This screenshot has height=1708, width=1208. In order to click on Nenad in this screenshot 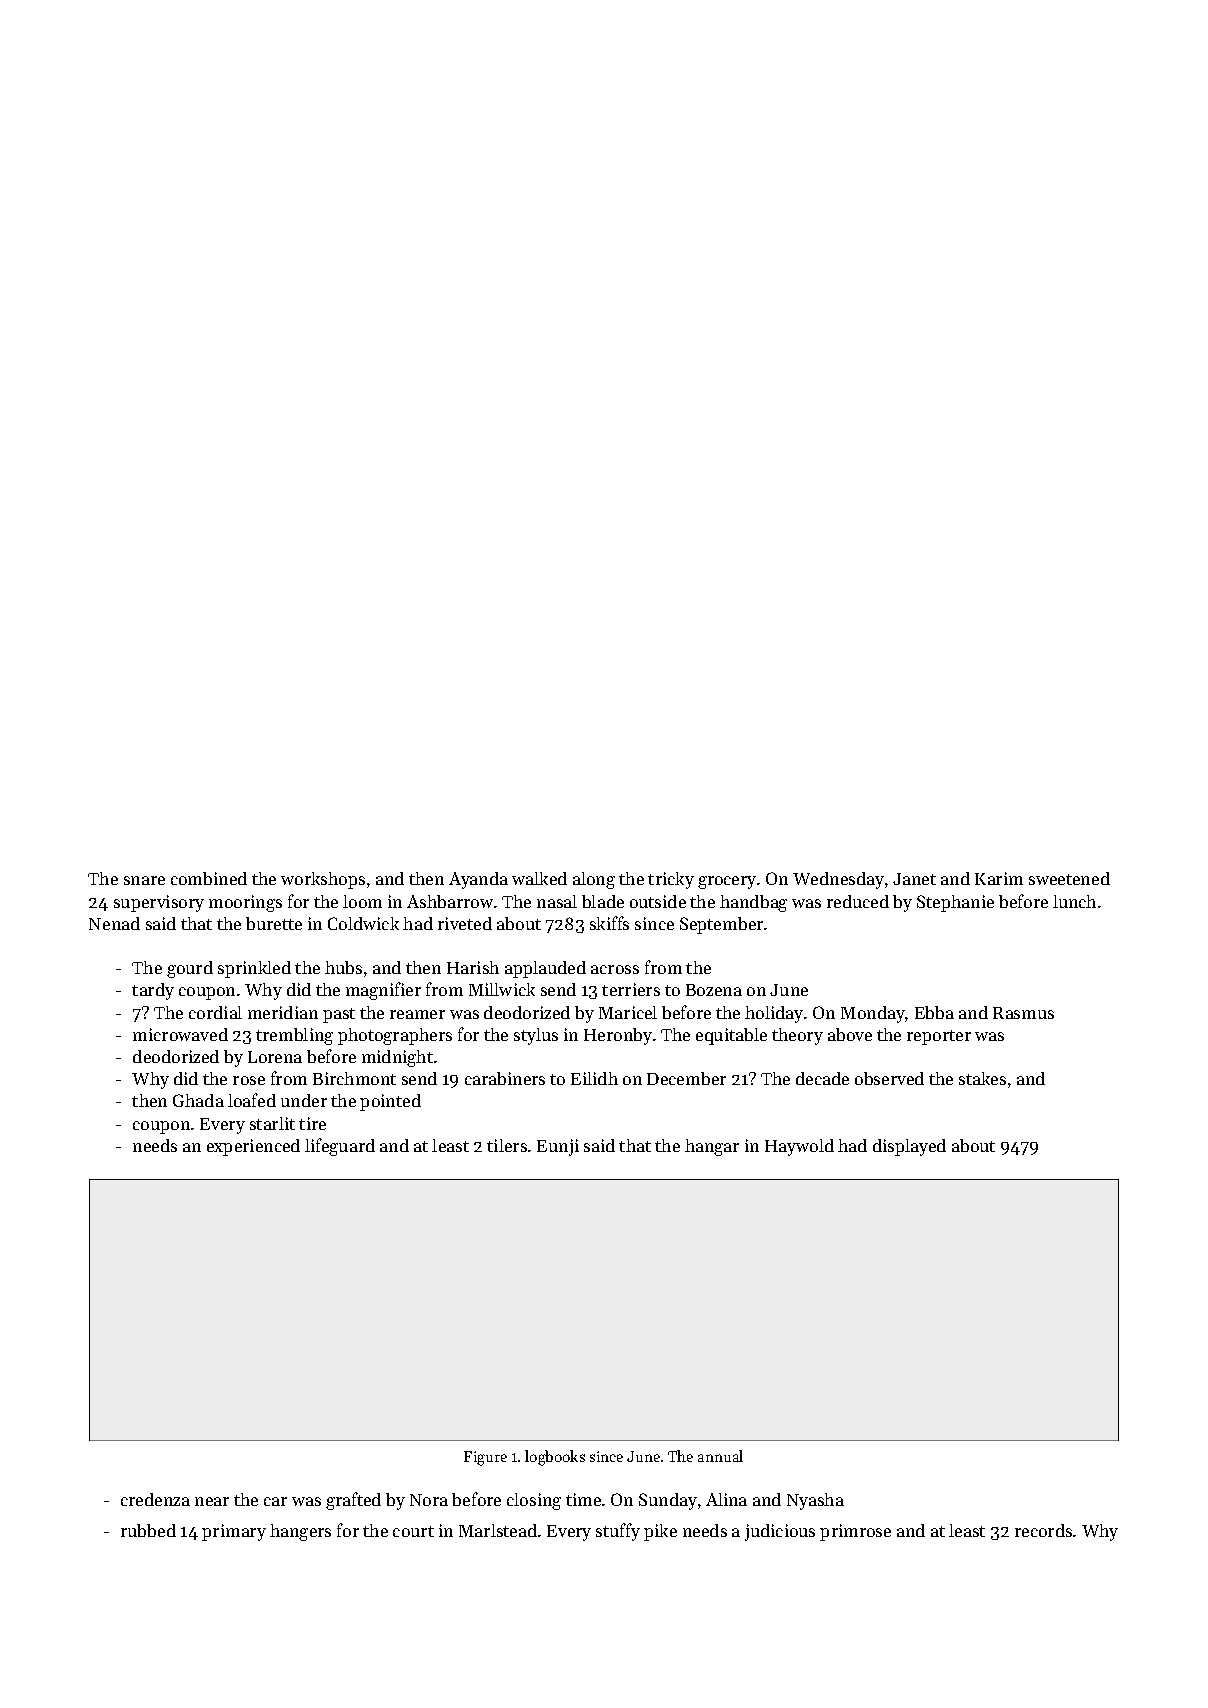, I will do `click(114, 923)`.
